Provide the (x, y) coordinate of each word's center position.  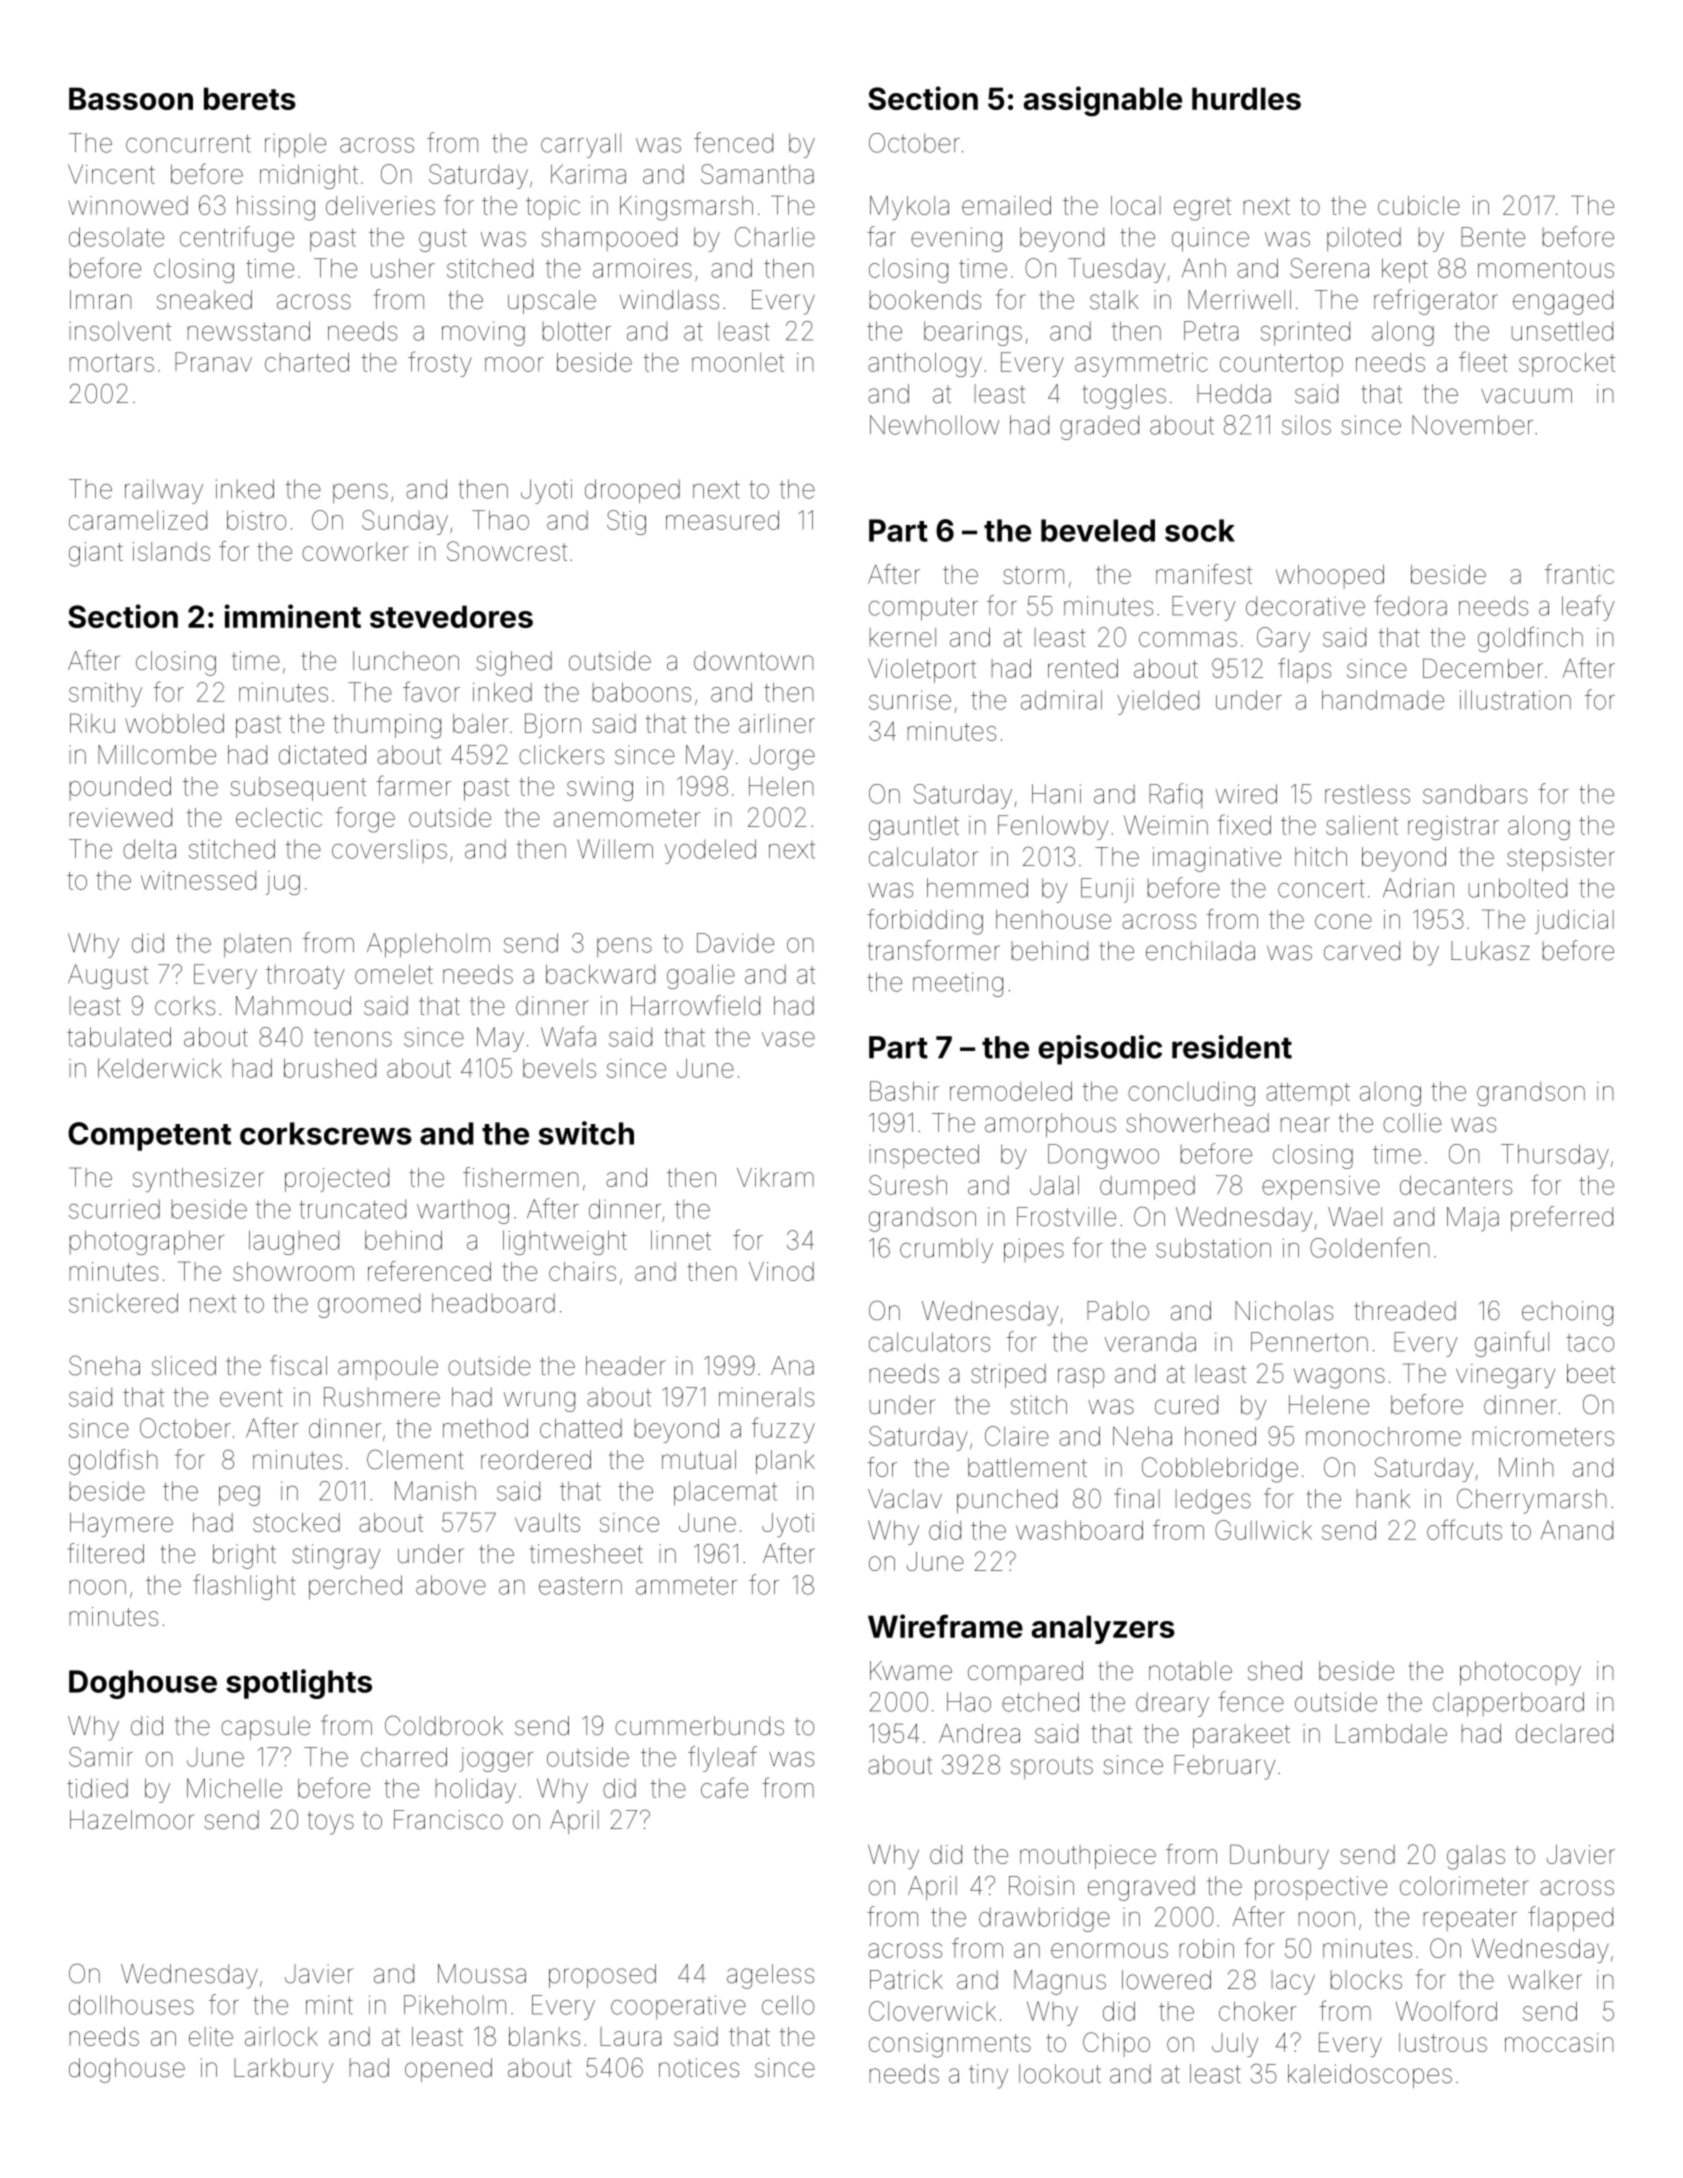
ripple (295, 145)
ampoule (388, 1368)
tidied (97, 1788)
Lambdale (1391, 1733)
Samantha (757, 174)
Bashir (904, 1091)
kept (1405, 270)
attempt (1308, 1094)
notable (1190, 1671)
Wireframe (945, 1626)
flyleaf (722, 1759)
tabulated (119, 1037)
